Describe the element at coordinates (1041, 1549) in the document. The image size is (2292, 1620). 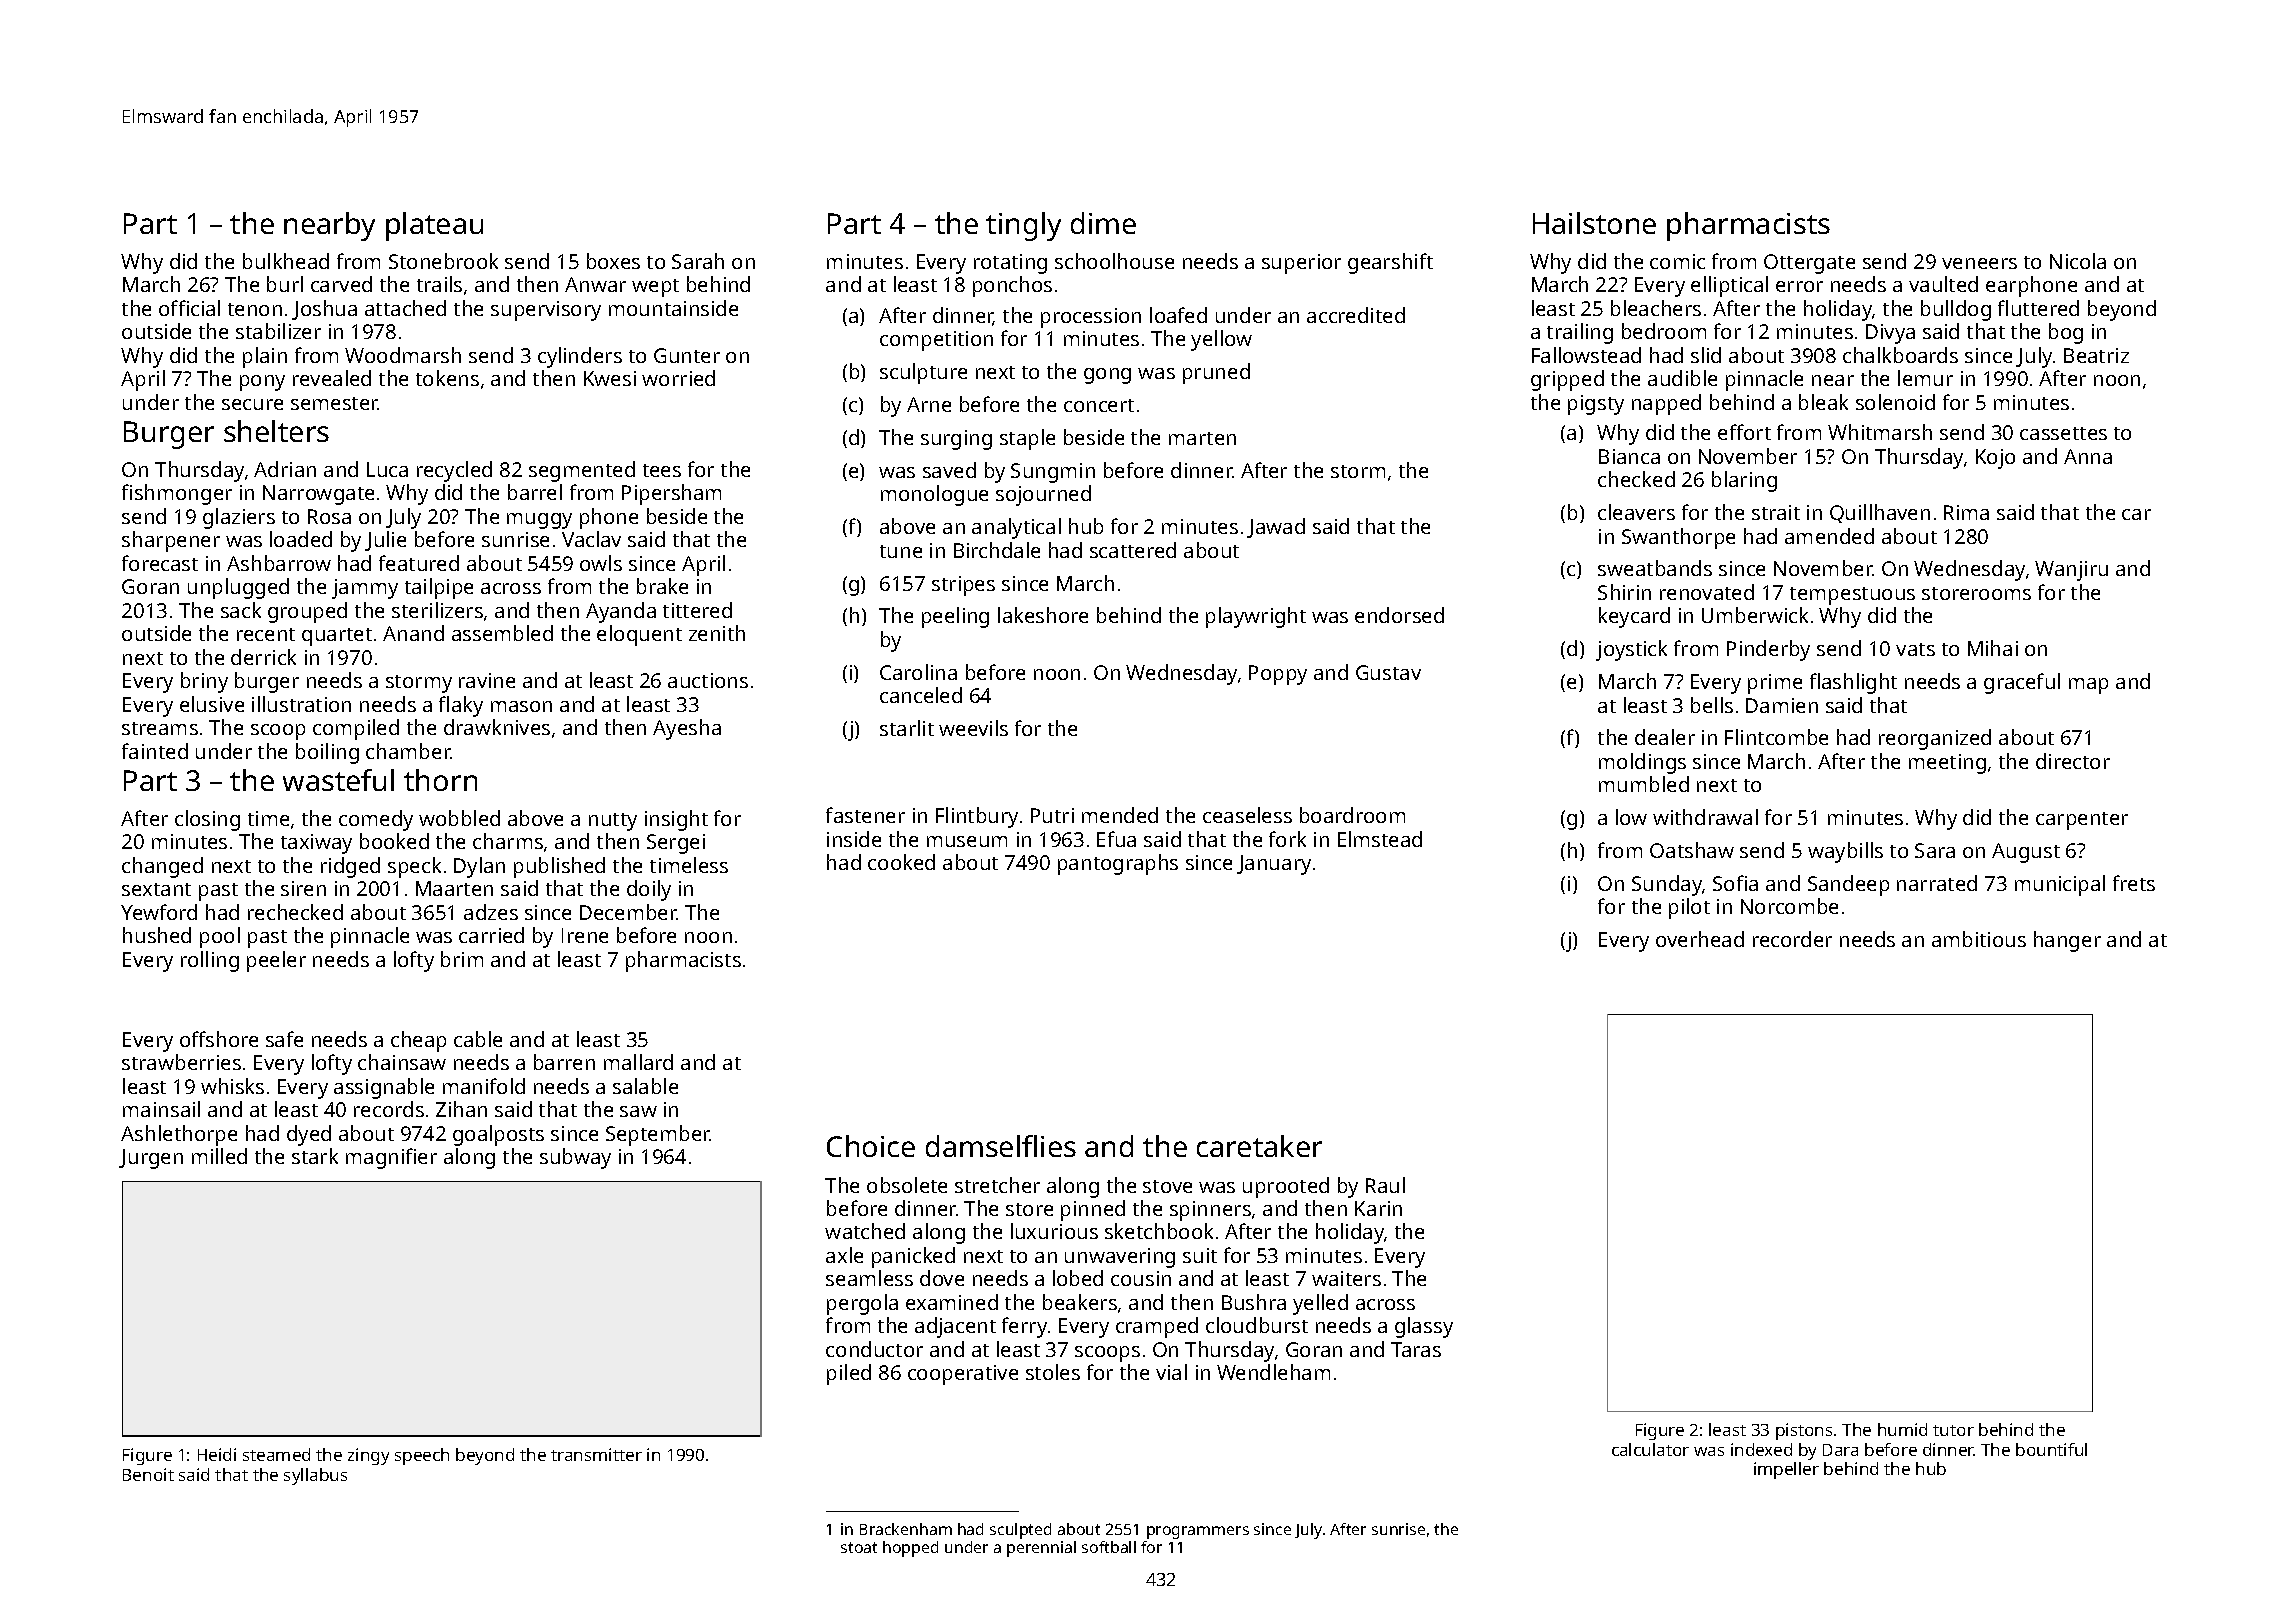
I see `perennial` at that location.
